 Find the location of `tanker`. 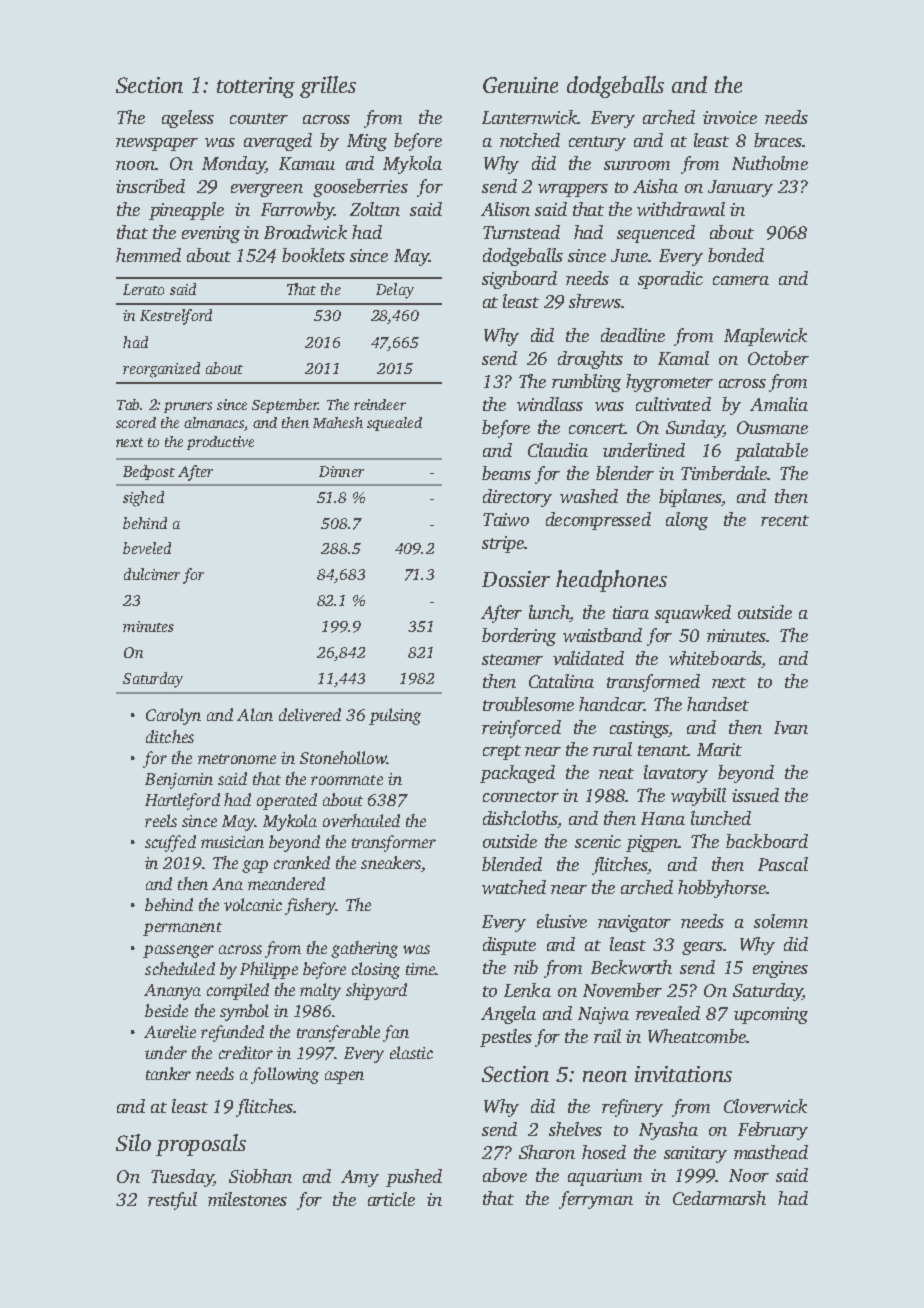

tanker is located at coordinates (168, 1073).
